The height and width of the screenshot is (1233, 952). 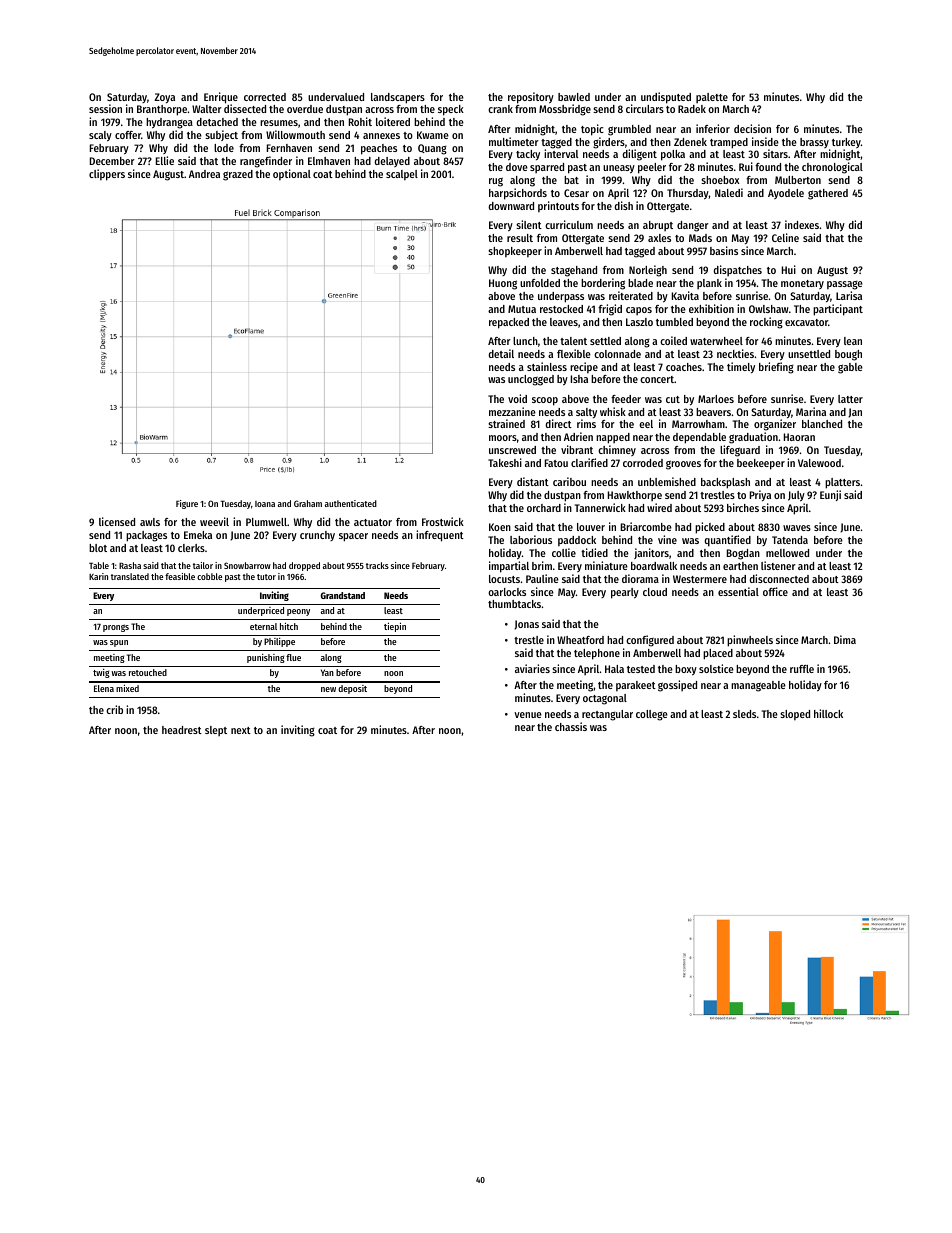 What do you see at coordinates (114, 709) in the screenshot?
I see `crib` at bounding box center [114, 709].
